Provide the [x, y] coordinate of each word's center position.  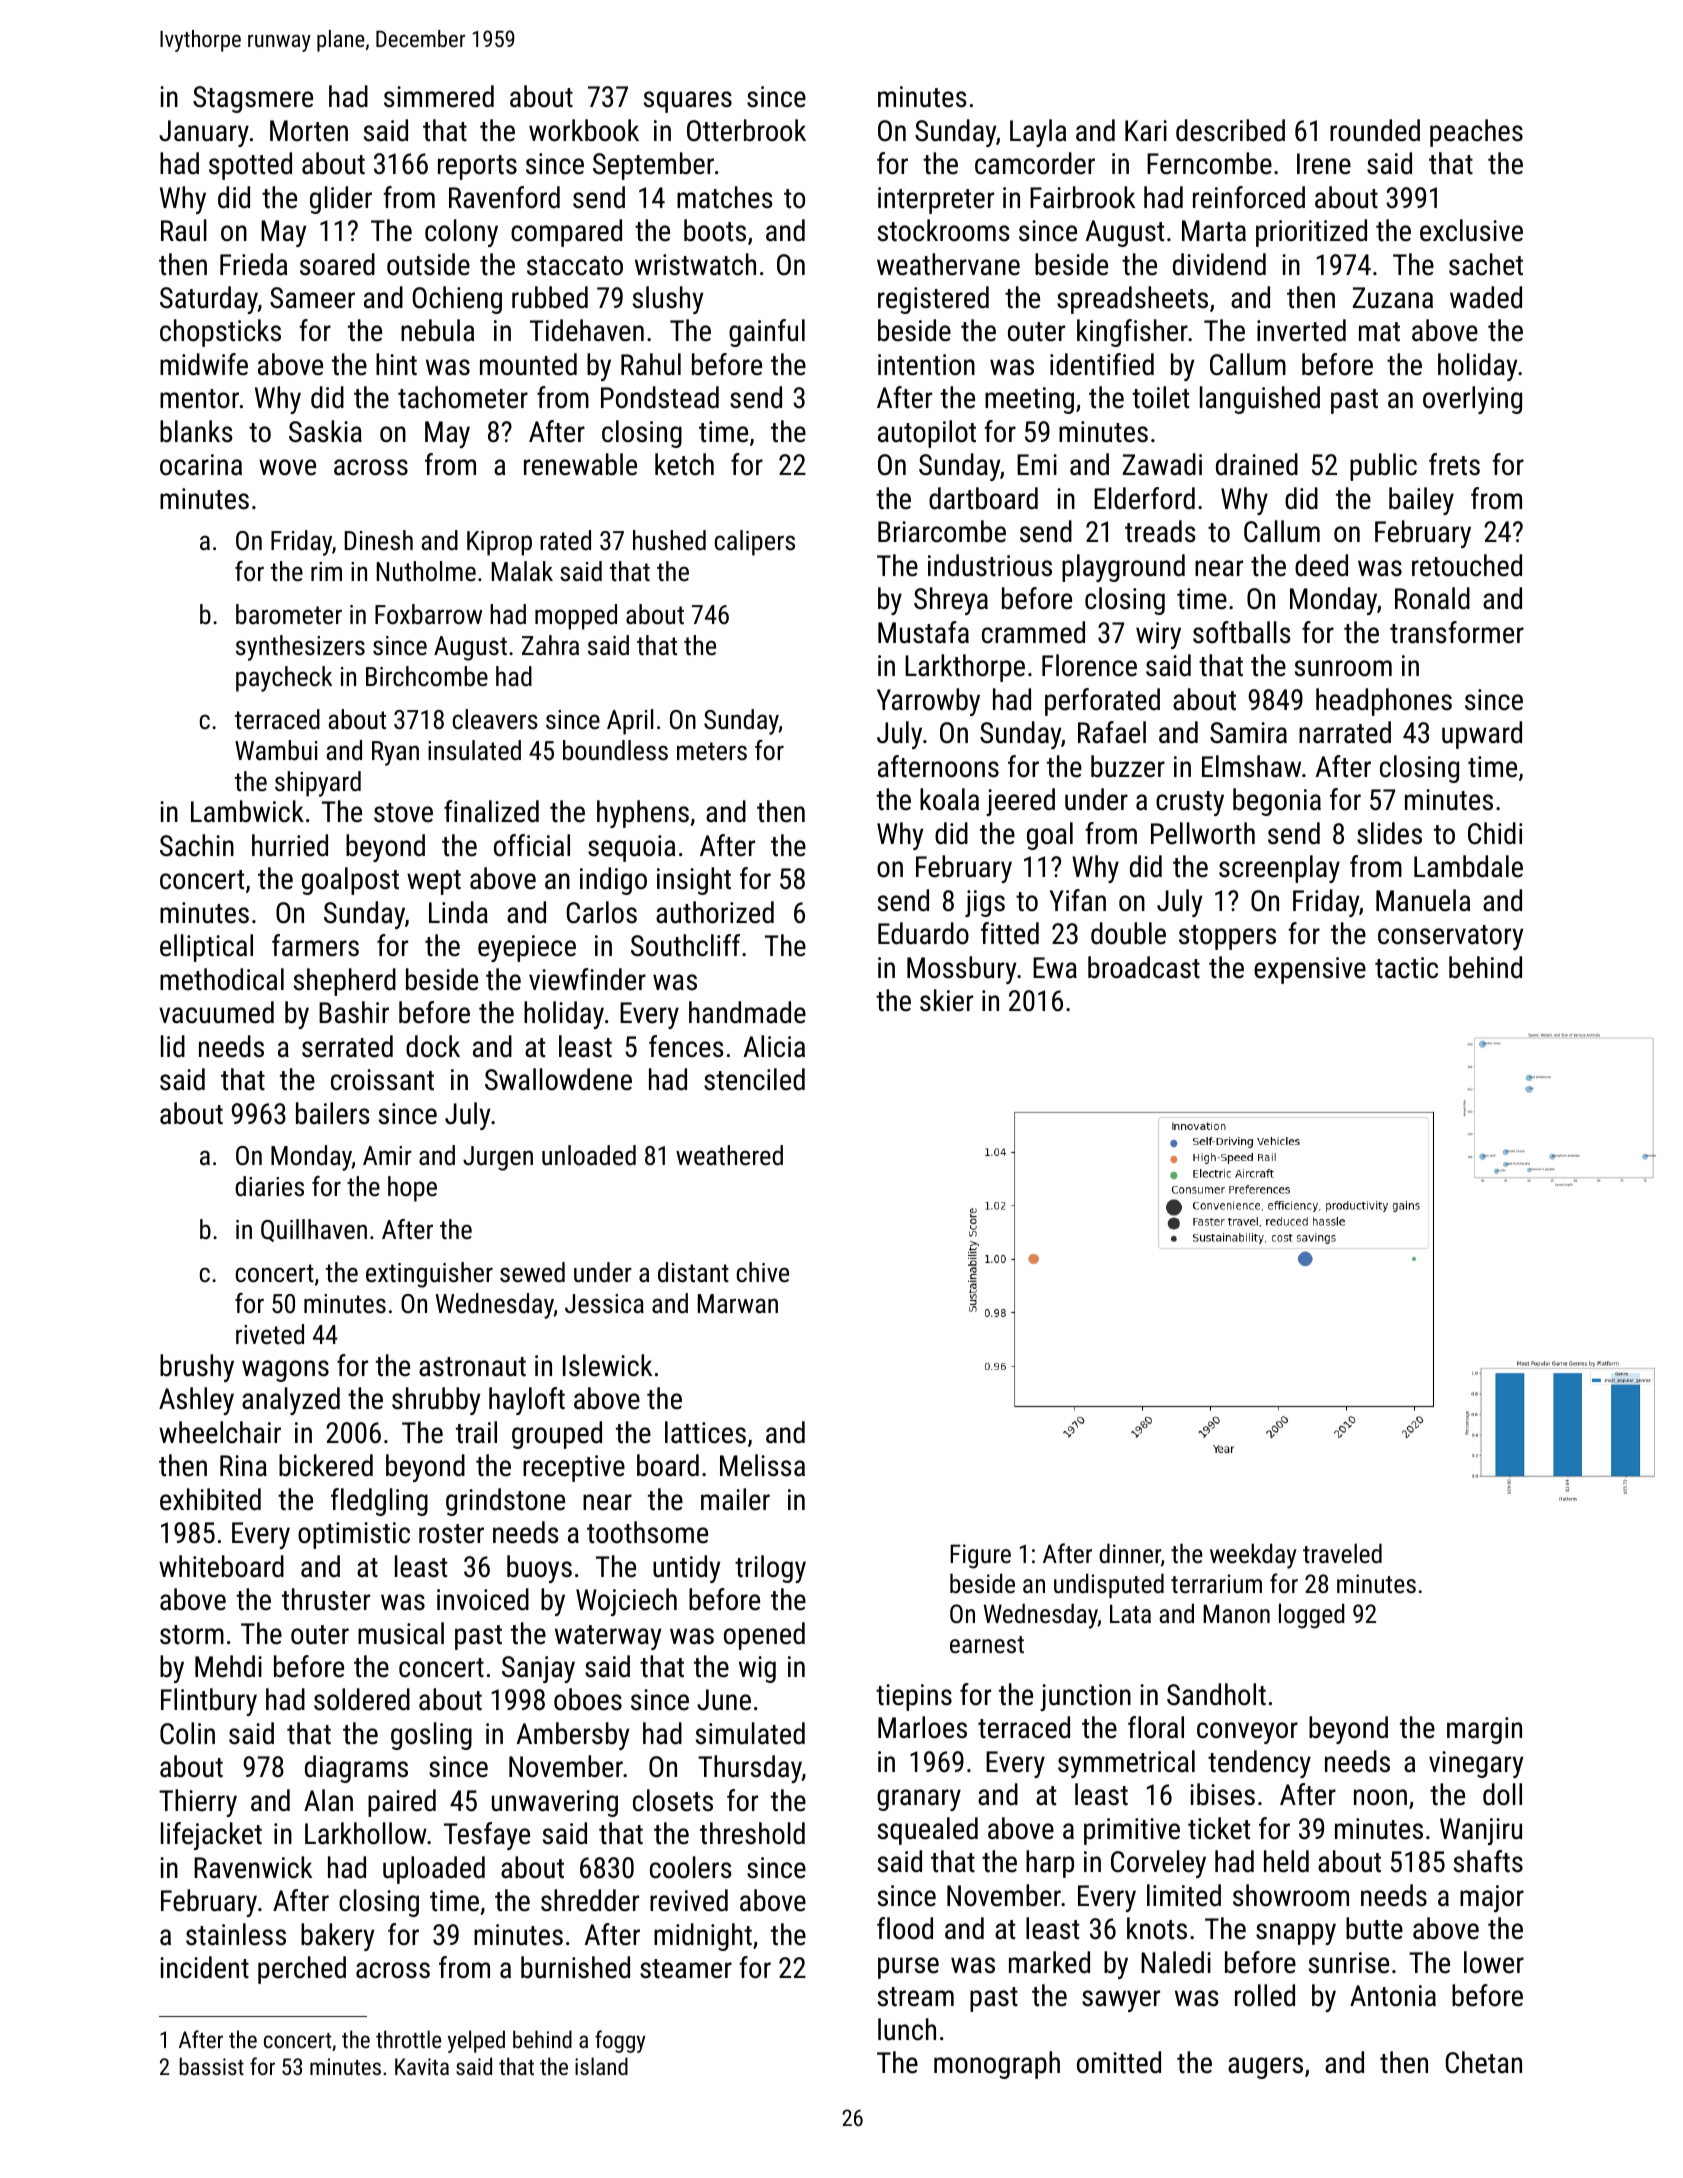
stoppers [1227, 937]
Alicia [774, 1046]
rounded [1375, 130]
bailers [333, 1113]
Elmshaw [1251, 766]
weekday [1253, 1556]
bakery [338, 1937]
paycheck [284, 679]
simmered [439, 96]
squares [688, 102]
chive [763, 1272]
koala [949, 799]
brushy [197, 1368]
